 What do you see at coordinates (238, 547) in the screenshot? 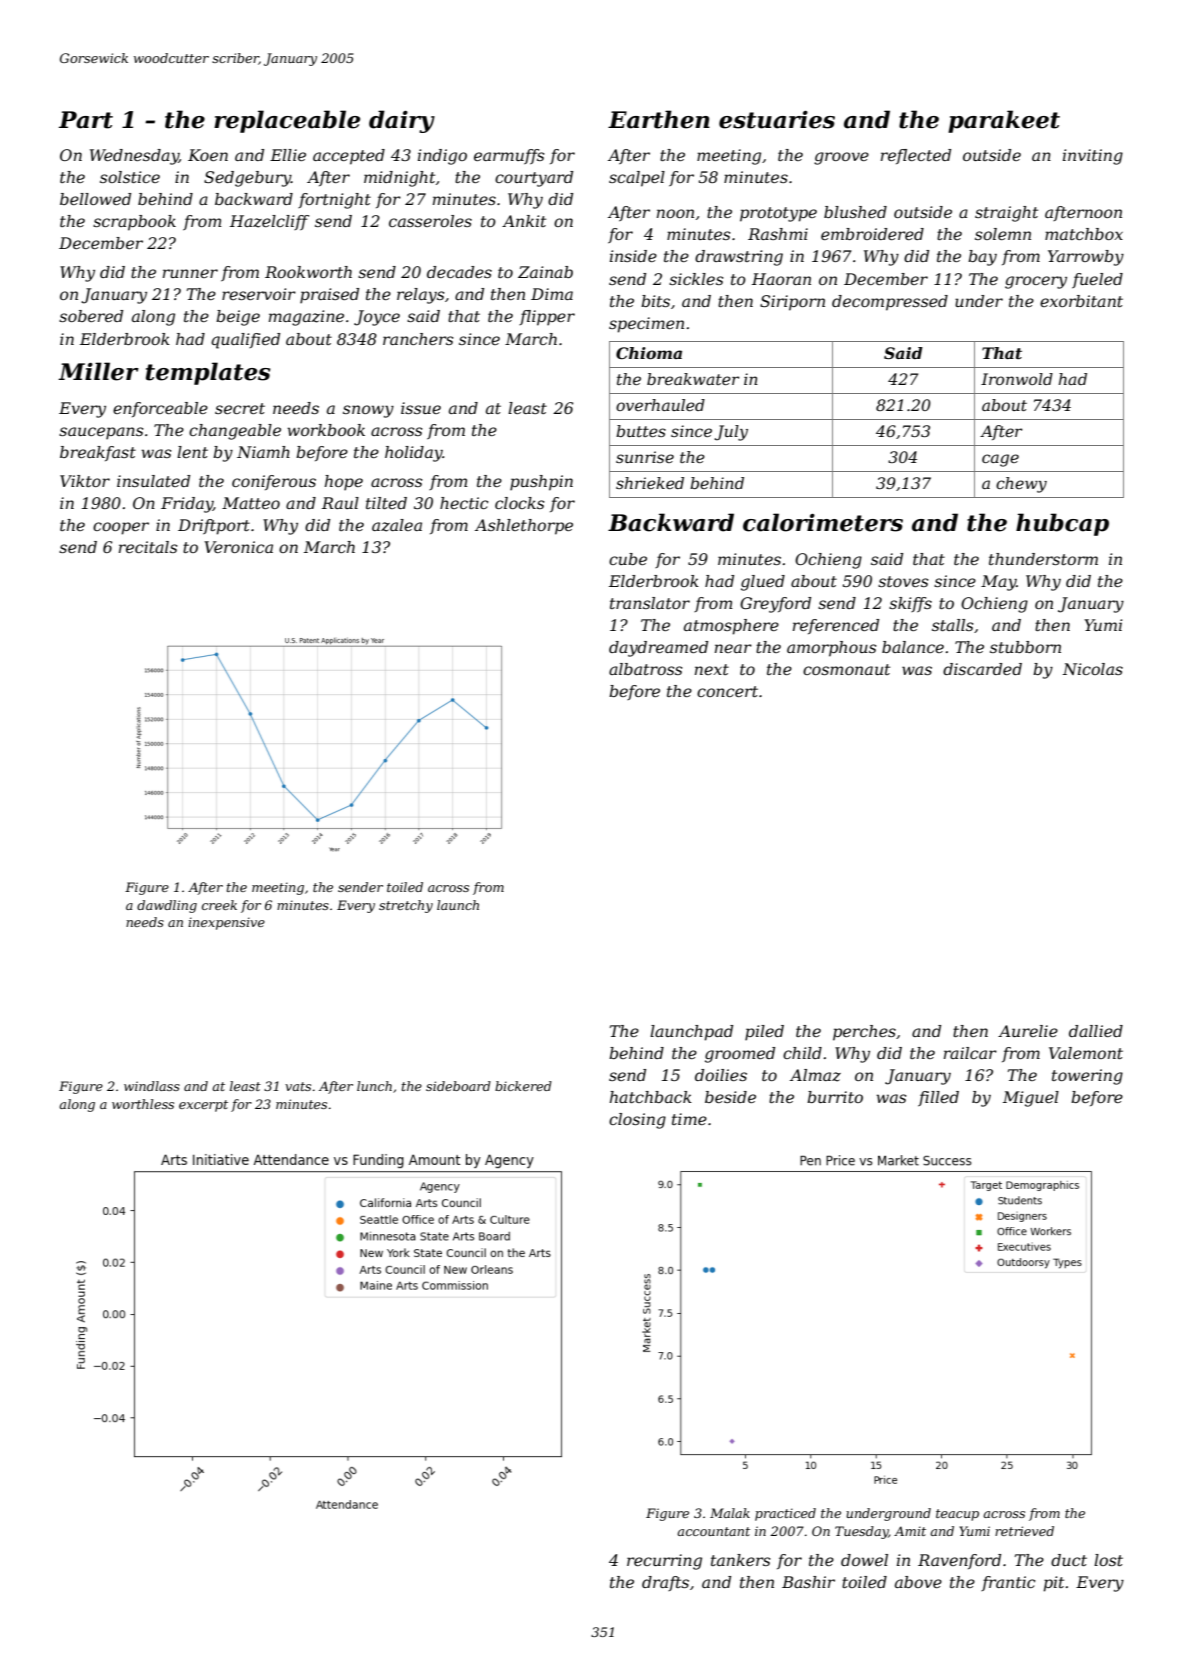
I see `Veronica` at bounding box center [238, 547].
